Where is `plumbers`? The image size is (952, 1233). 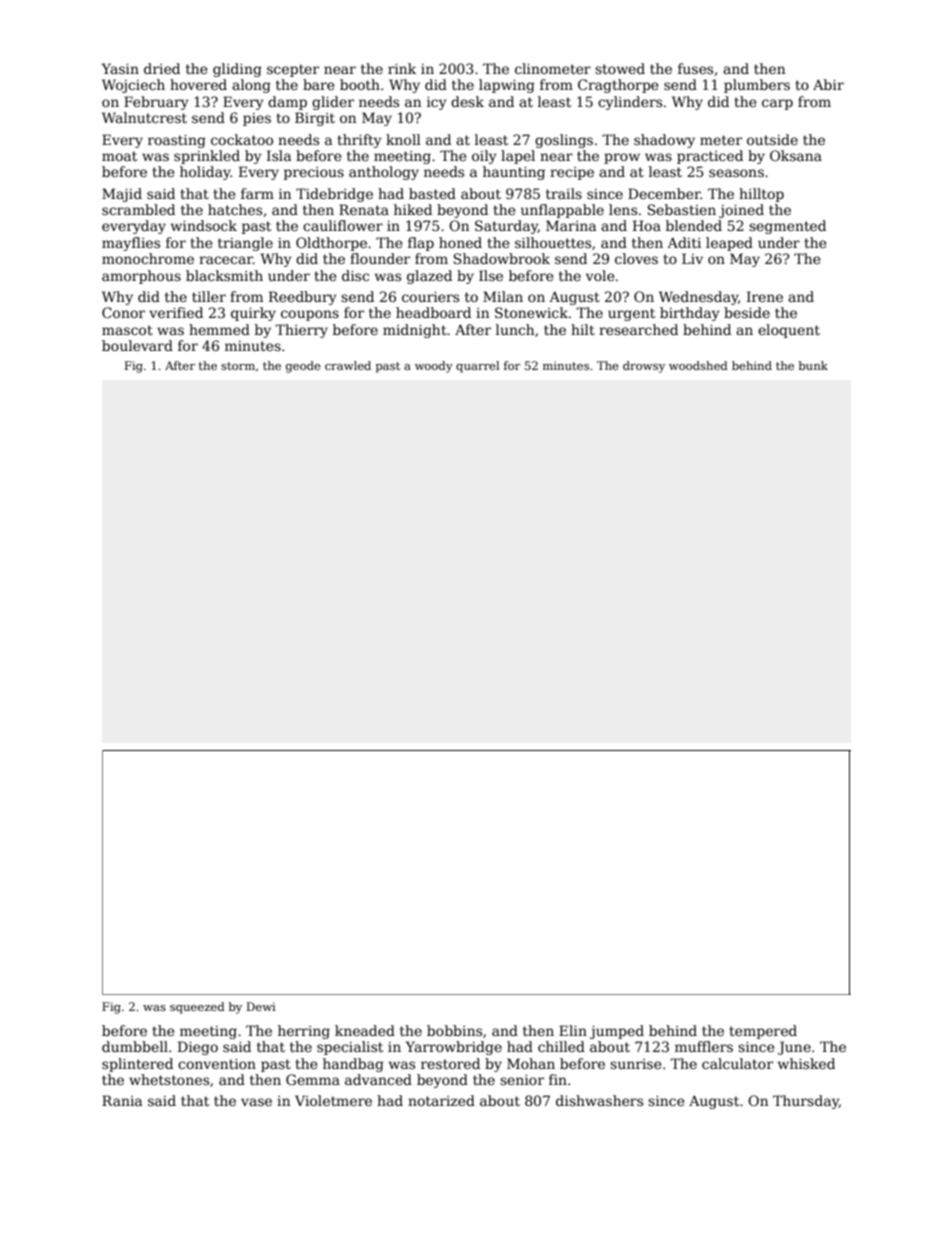
plumbers is located at coordinates (757, 86).
